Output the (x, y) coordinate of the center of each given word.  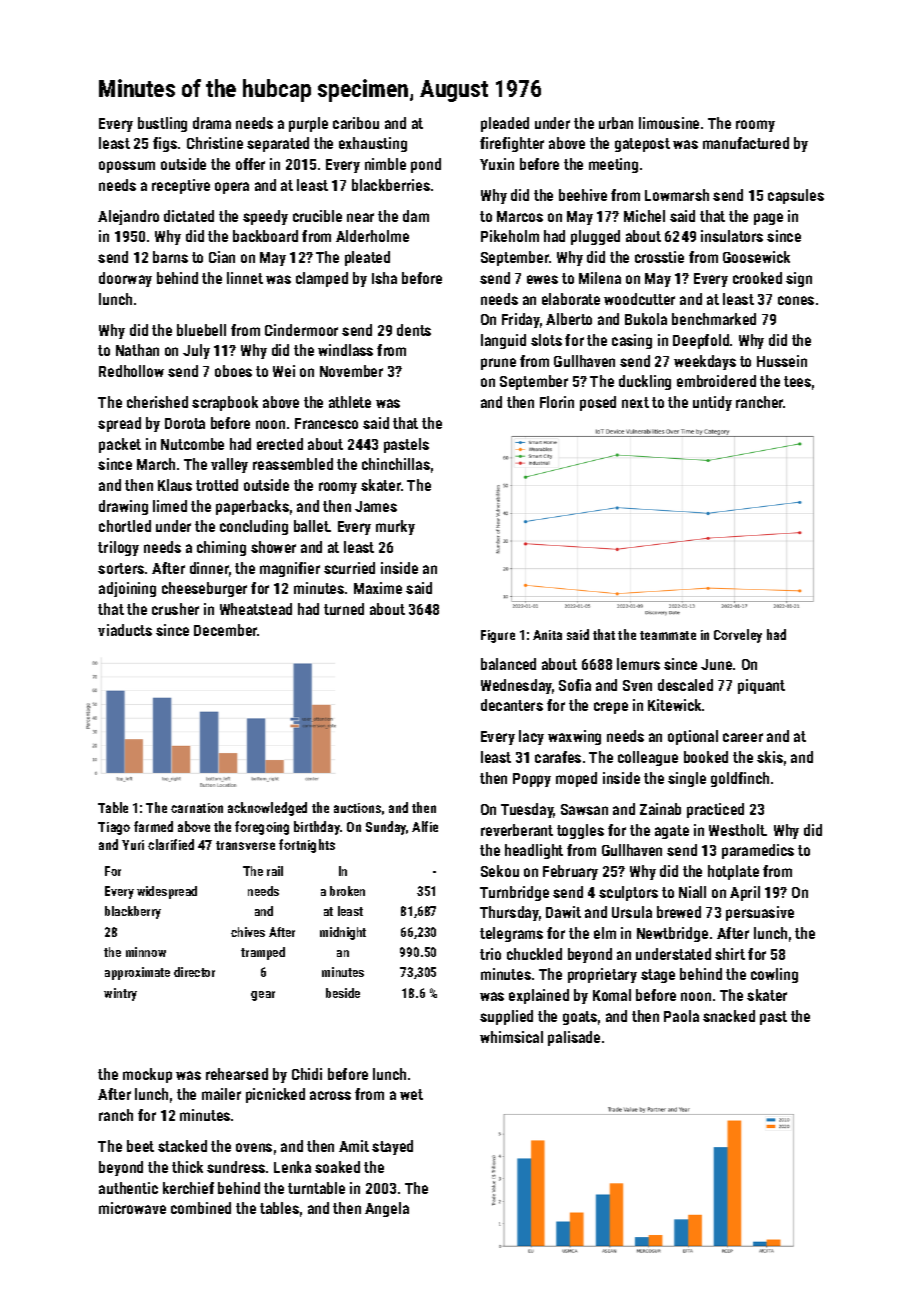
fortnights (307, 846)
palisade (574, 1038)
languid (503, 341)
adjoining (127, 589)
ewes (542, 279)
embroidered (716, 381)
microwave (132, 1208)
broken (347, 891)
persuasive (760, 913)
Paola (681, 1016)
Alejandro (128, 217)
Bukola (646, 319)
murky (395, 527)
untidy (712, 403)
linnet (245, 278)
